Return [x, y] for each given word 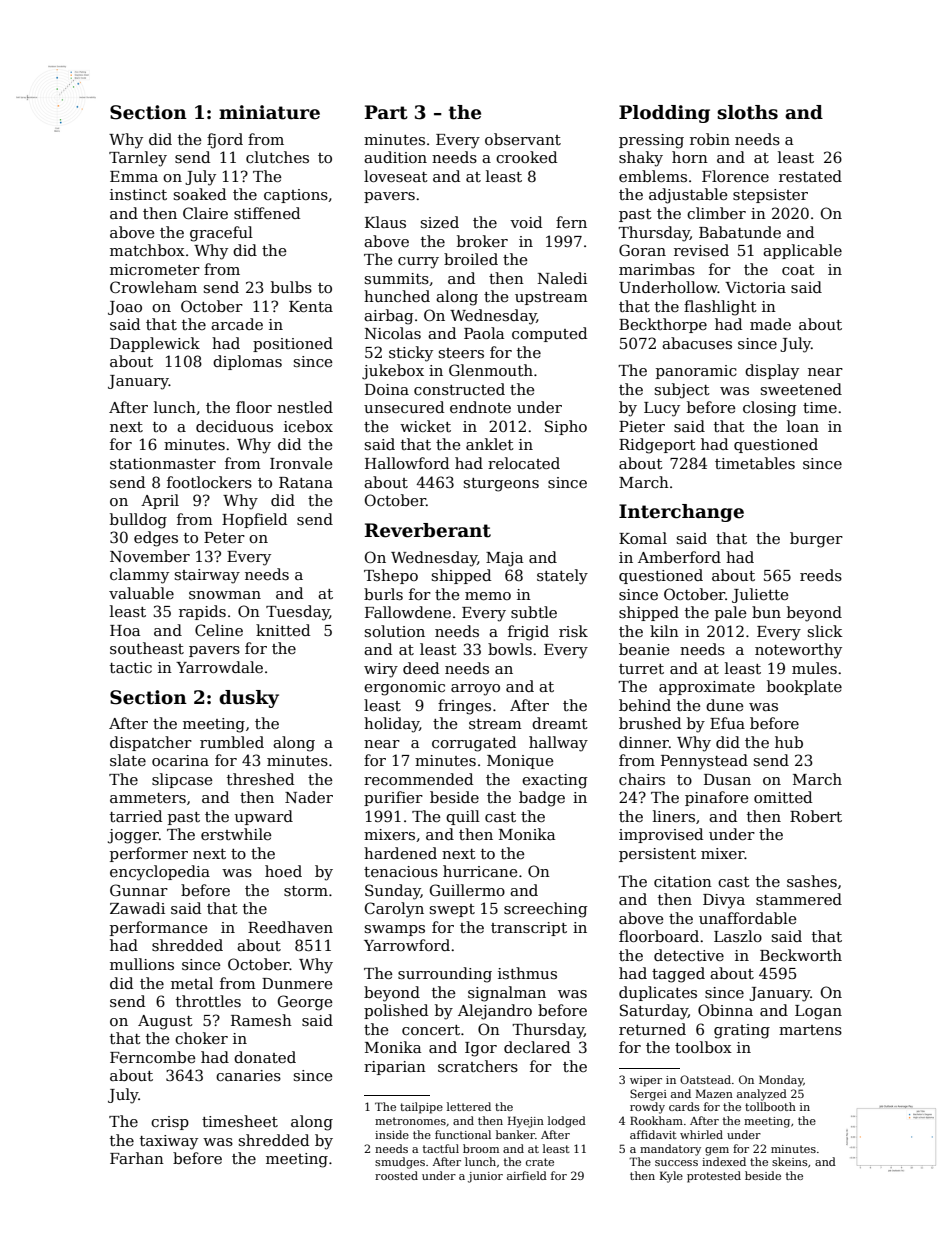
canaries [248, 1075]
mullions [142, 964]
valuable [141, 593]
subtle [534, 612]
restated [810, 176]
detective [689, 955]
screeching [545, 910]
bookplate [804, 687]
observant [523, 139]
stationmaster [163, 463]
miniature [269, 112]
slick [825, 631]
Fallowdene [408, 612]
